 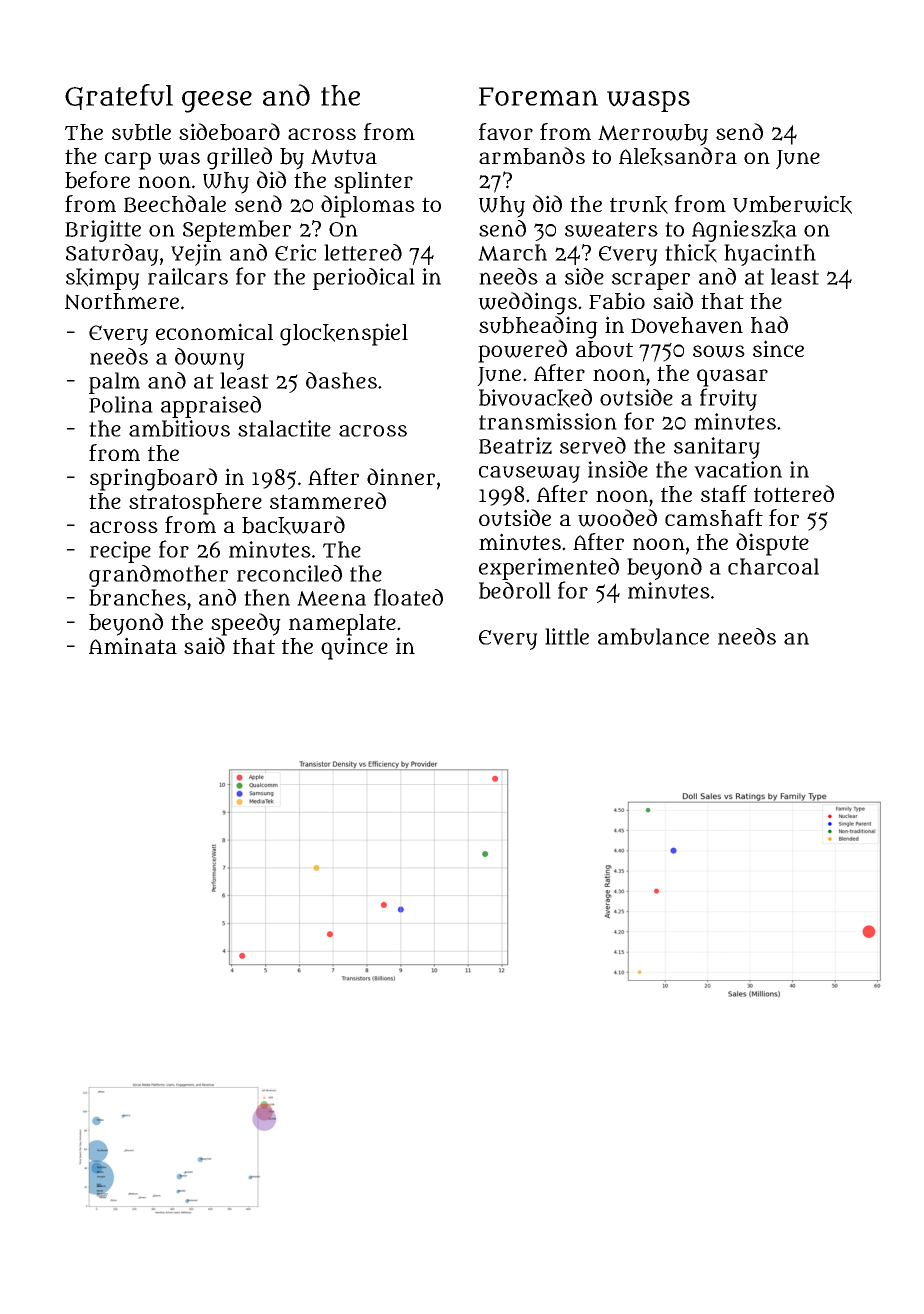 I want to click on diplomas, so click(x=368, y=206).
